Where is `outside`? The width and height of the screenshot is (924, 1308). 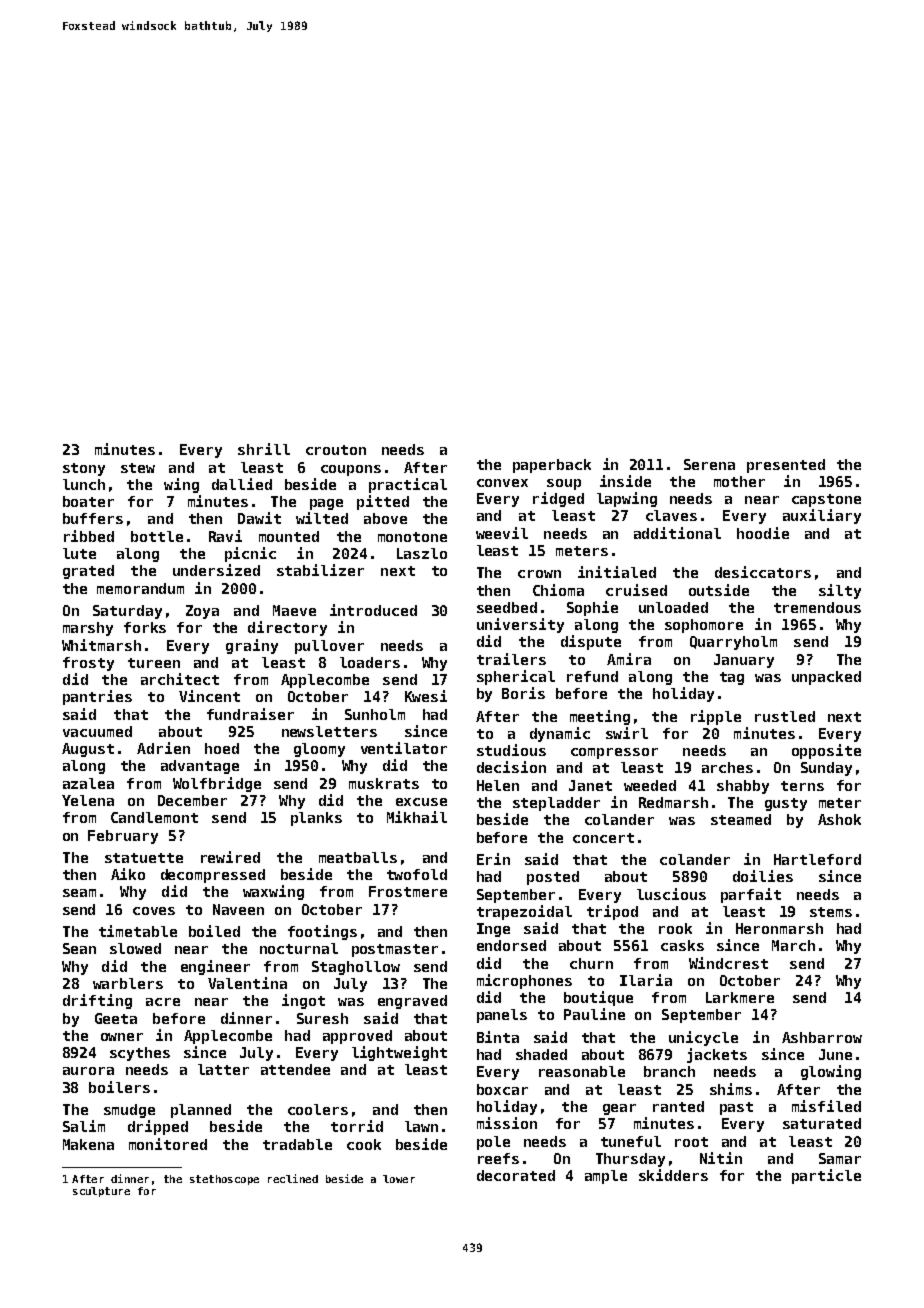
outside is located at coordinates (719, 590).
